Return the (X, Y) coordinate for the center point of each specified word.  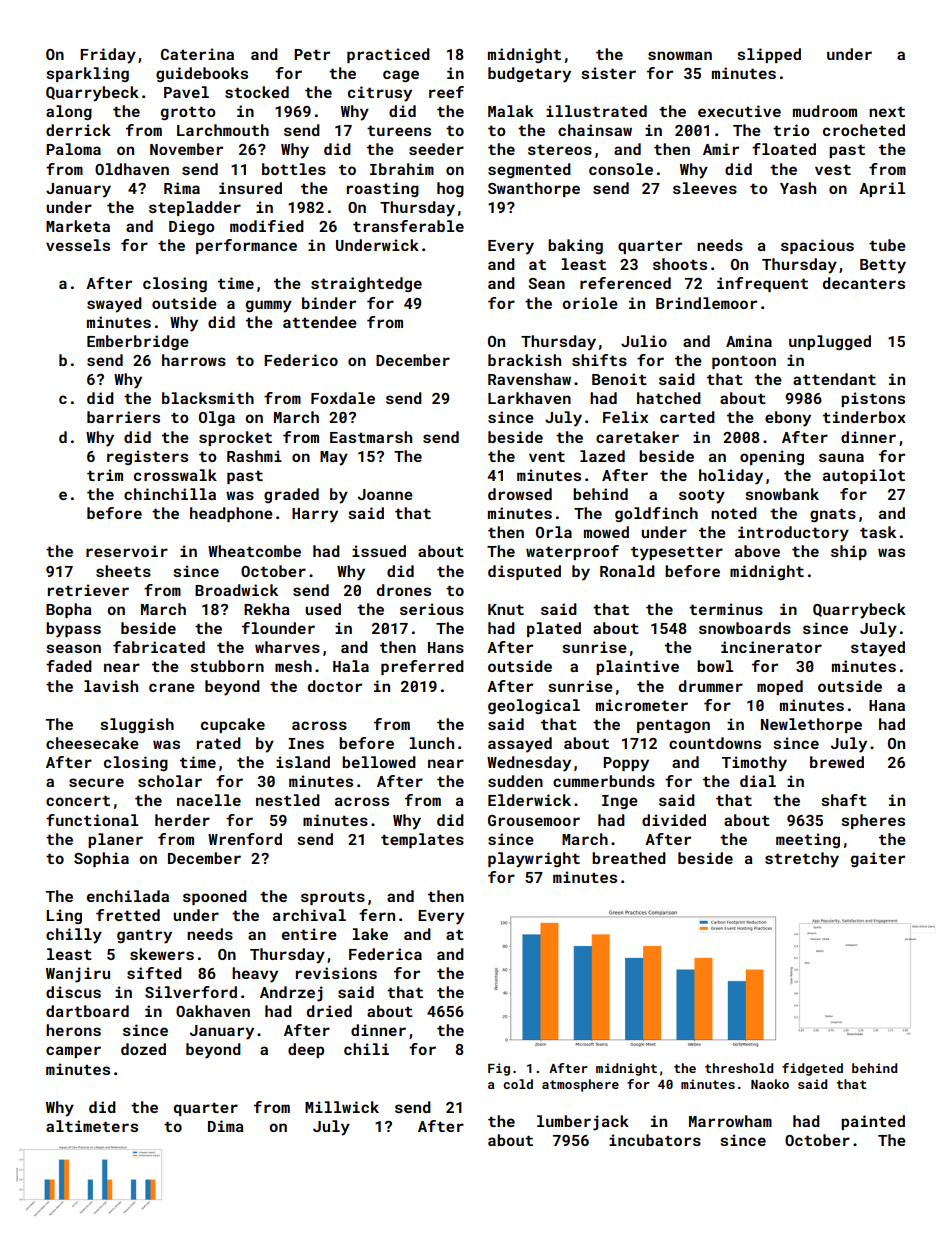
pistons (873, 399)
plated (554, 629)
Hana (887, 705)
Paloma (73, 149)
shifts (599, 360)
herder (182, 820)
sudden (515, 781)
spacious (817, 246)
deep (306, 1050)
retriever (88, 590)
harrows (194, 360)
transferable (408, 226)
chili (366, 1049)
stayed (878, 649)
